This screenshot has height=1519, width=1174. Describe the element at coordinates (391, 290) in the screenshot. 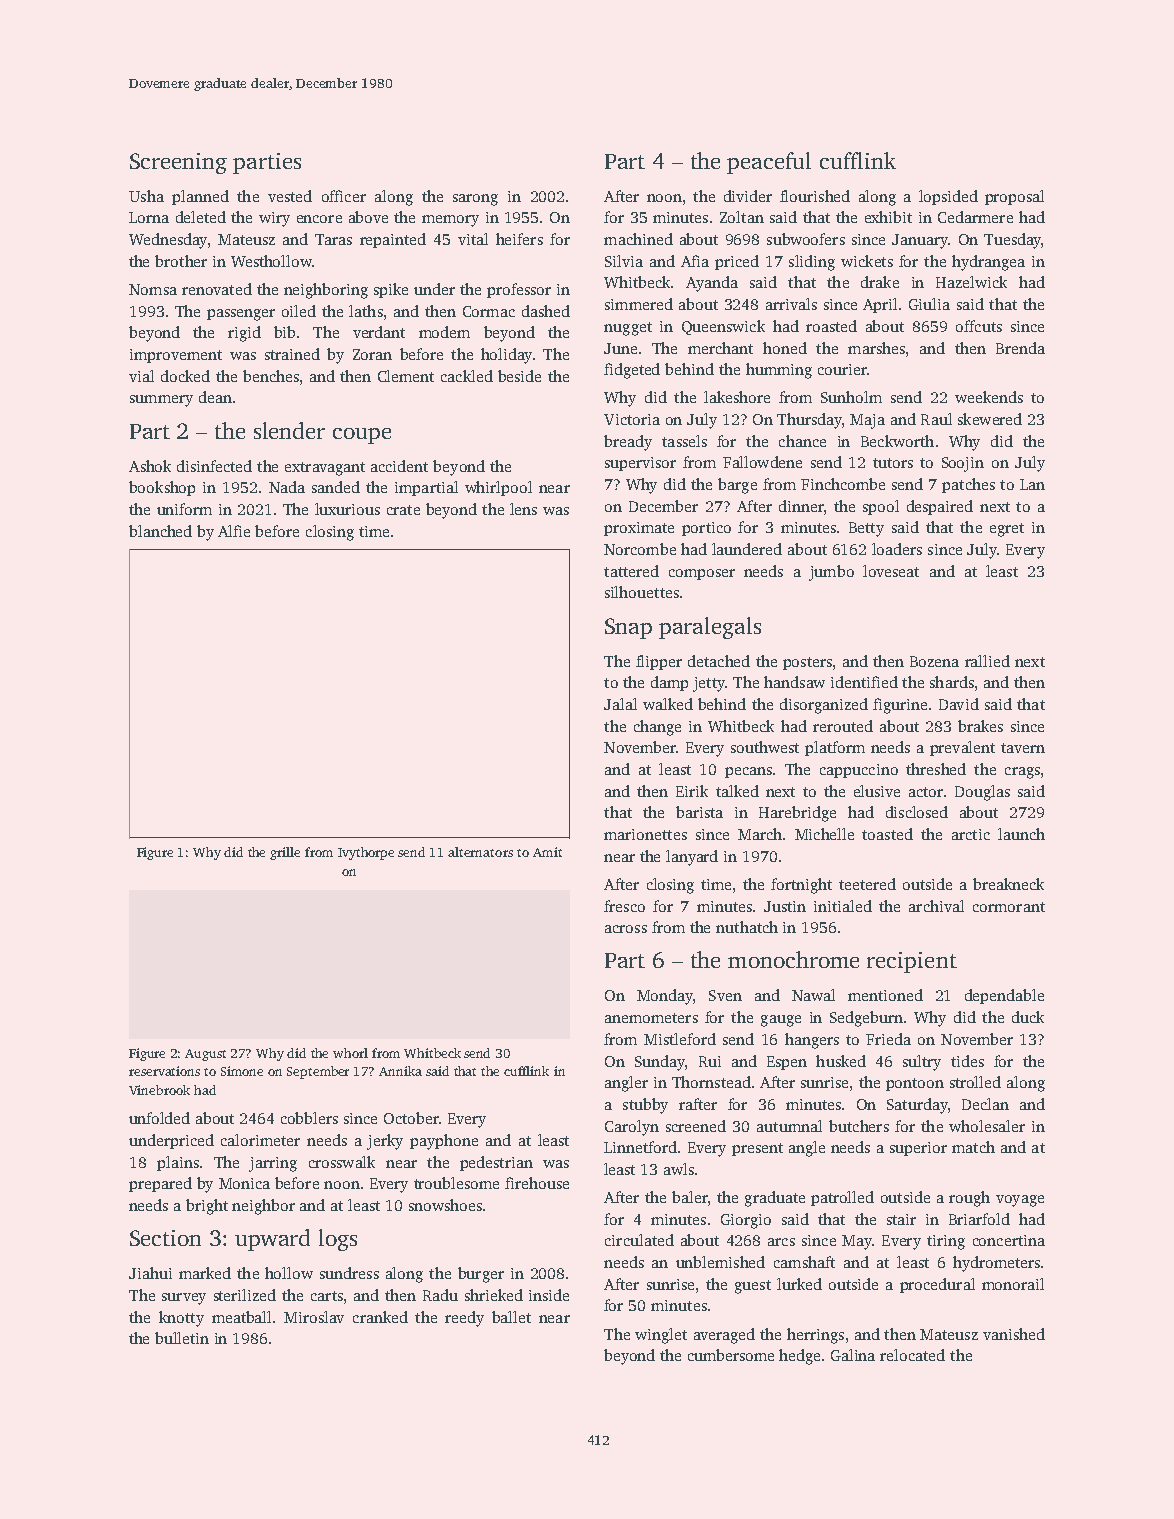

I see `spike` at that location.
